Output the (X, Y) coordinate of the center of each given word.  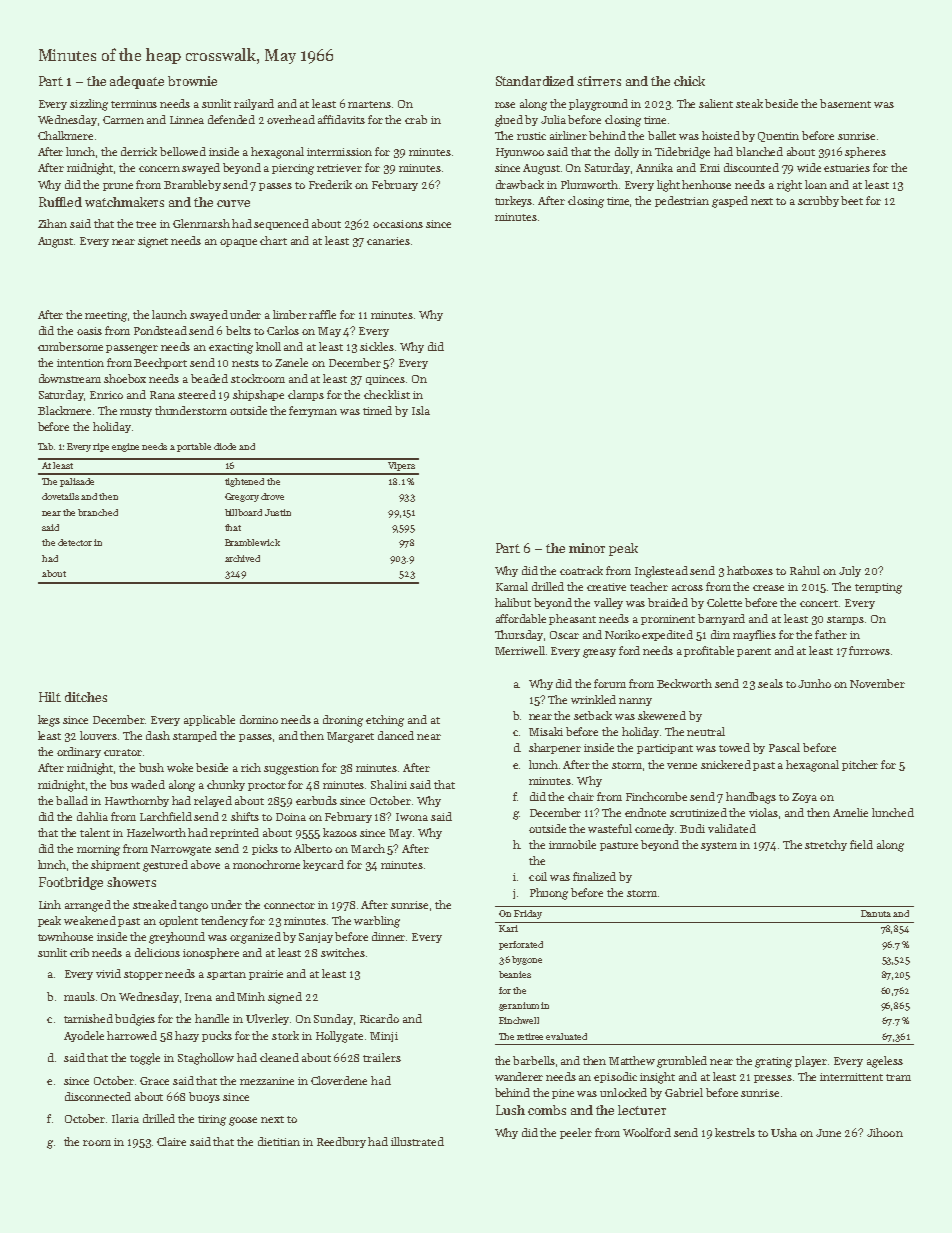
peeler (576, 1133)
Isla (421, 410)
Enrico (106, 395)
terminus (134, 104)
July (850, 571)
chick (689, 81)
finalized (594, 876)
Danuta (876, 913)
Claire (171, 1141)
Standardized (535, 81)
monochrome (266, 864)
